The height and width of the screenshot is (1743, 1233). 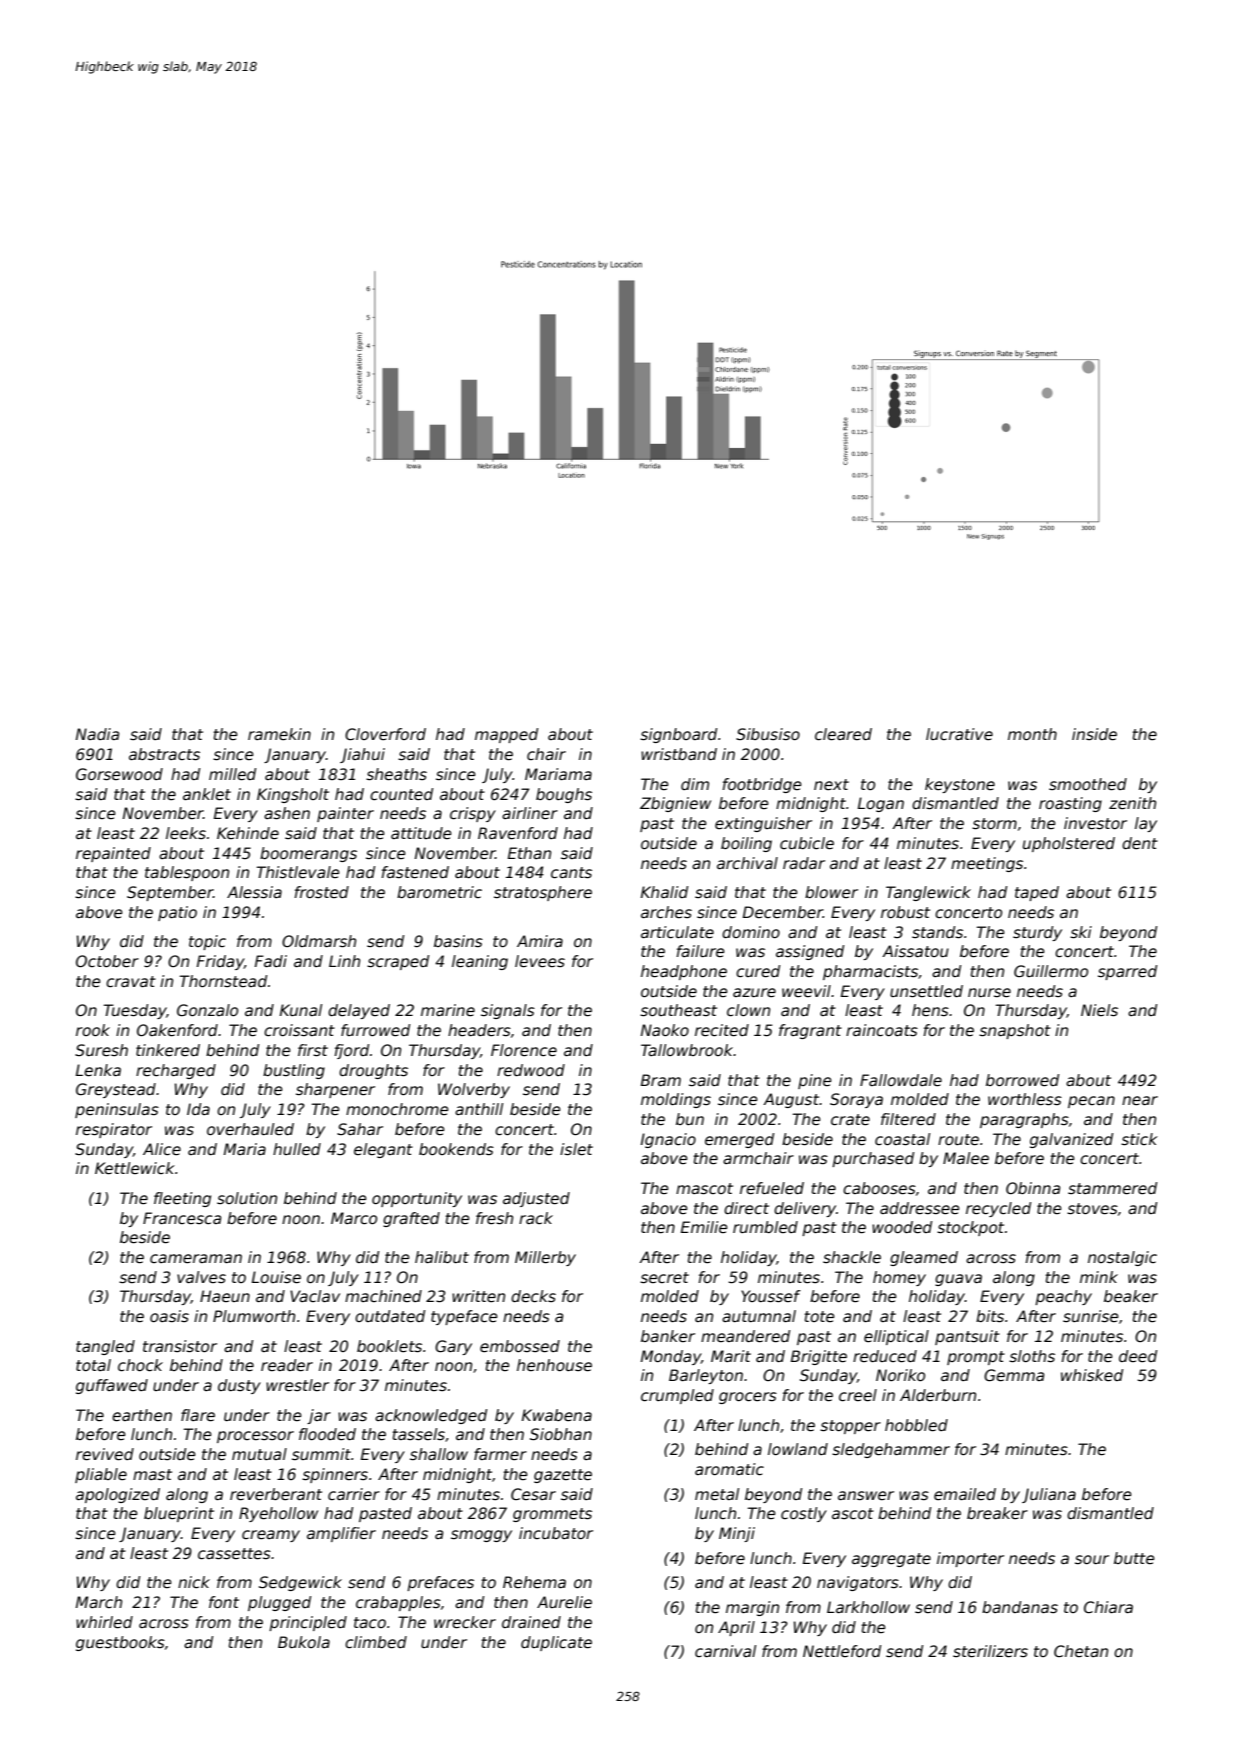 What do you see at coordinates (668, 1336) in the screenshot?
I see `banker` at bounding box center [668, 1336].
